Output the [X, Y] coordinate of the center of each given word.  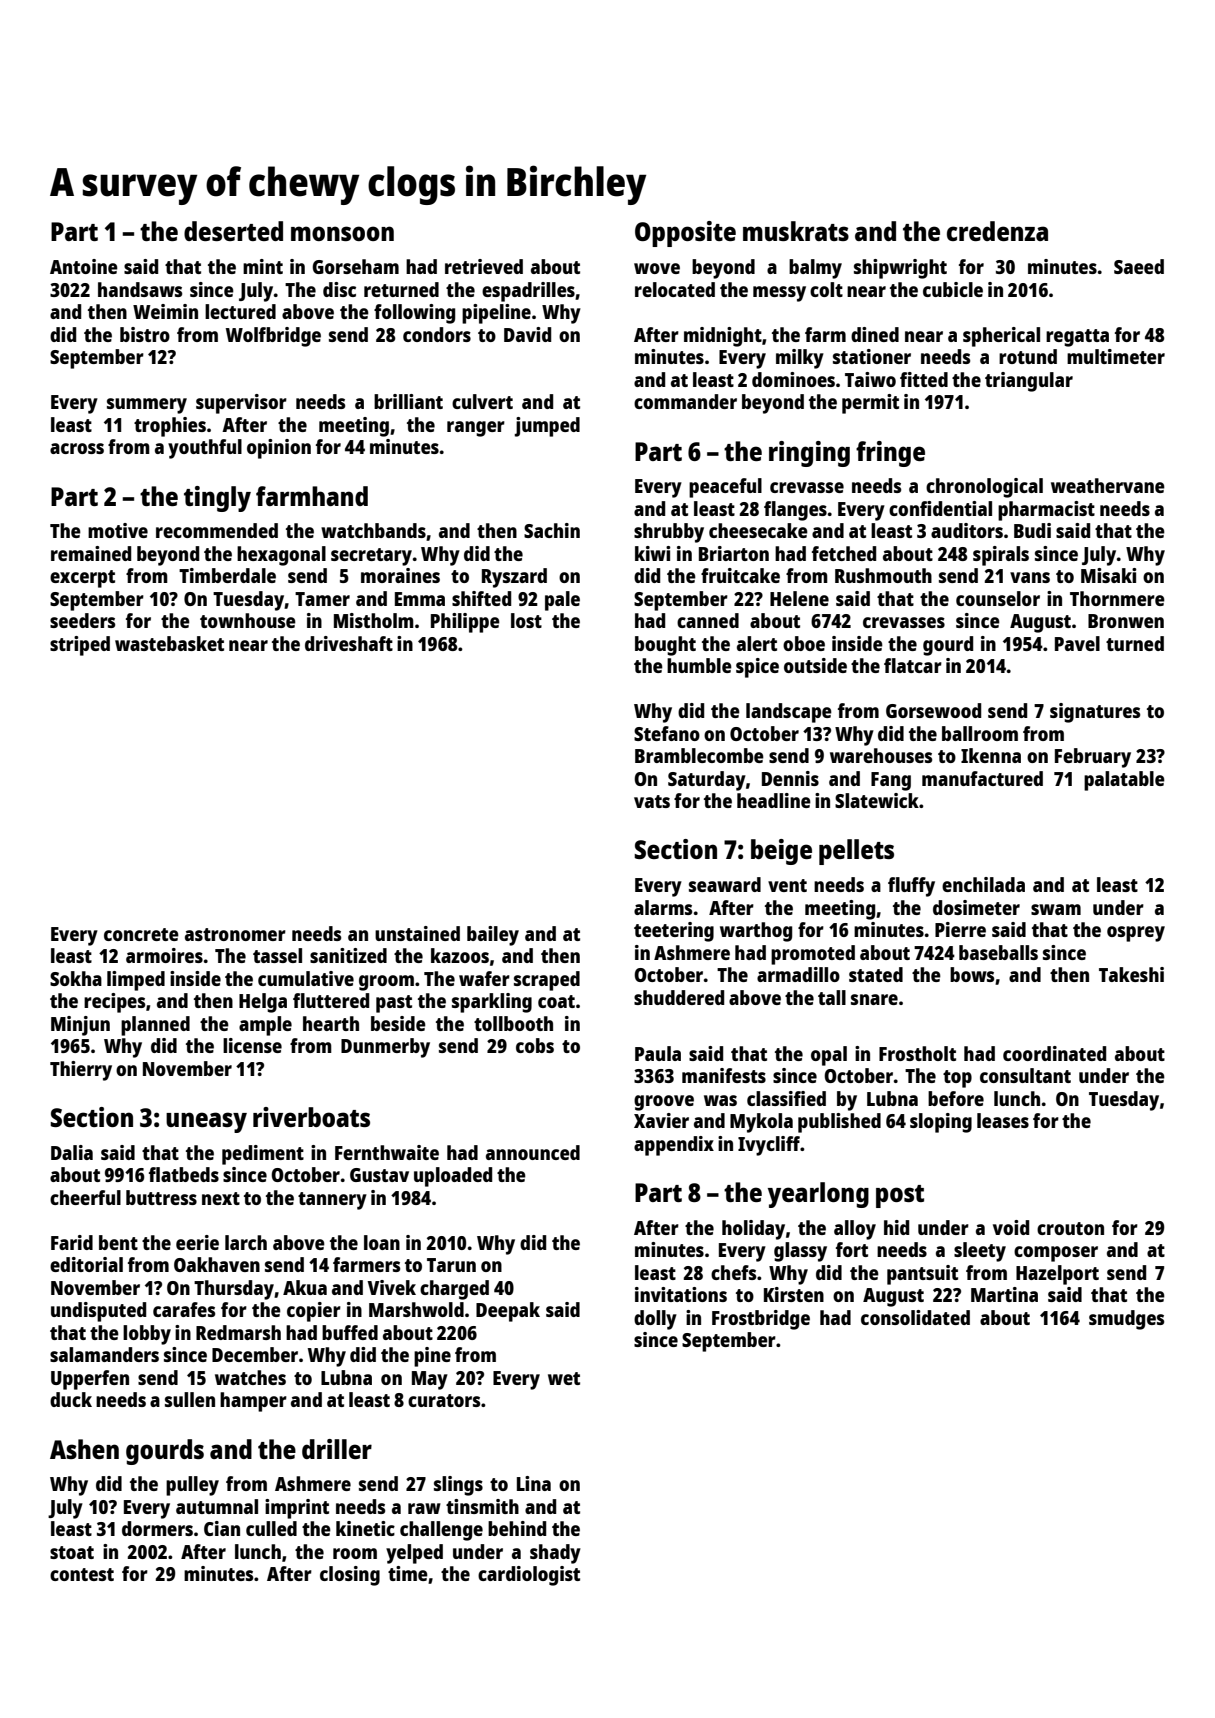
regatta [1077, 338]
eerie [197, 1242]
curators [444, 1400]
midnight [723, 337]
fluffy [911, 887]
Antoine [84, 266]
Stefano [667, 733]
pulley [192, 1486]
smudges [1126, 1320]
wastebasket [169, 643]
